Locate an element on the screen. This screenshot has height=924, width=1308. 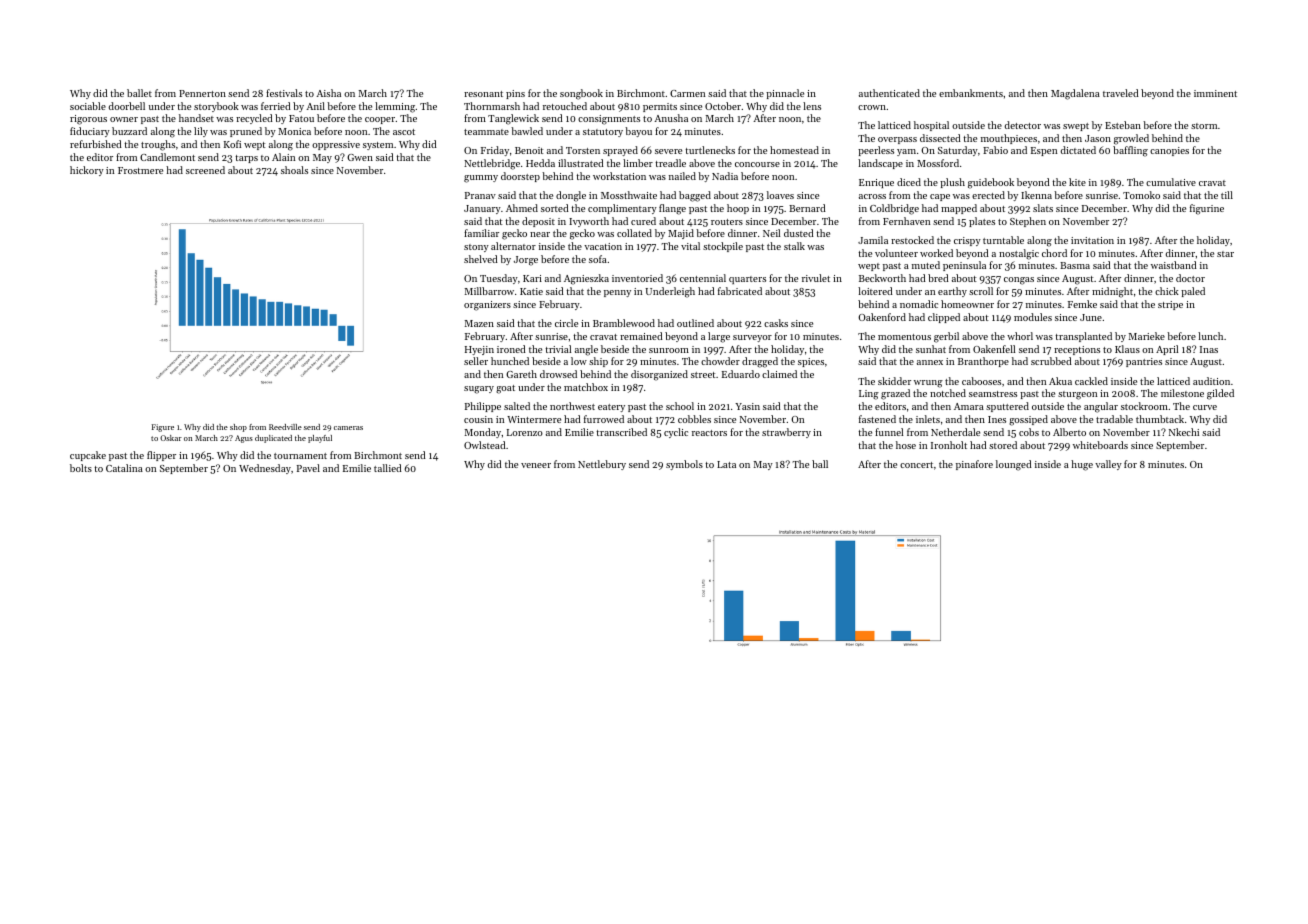
strawberry is located at coordinates (786, 433).
